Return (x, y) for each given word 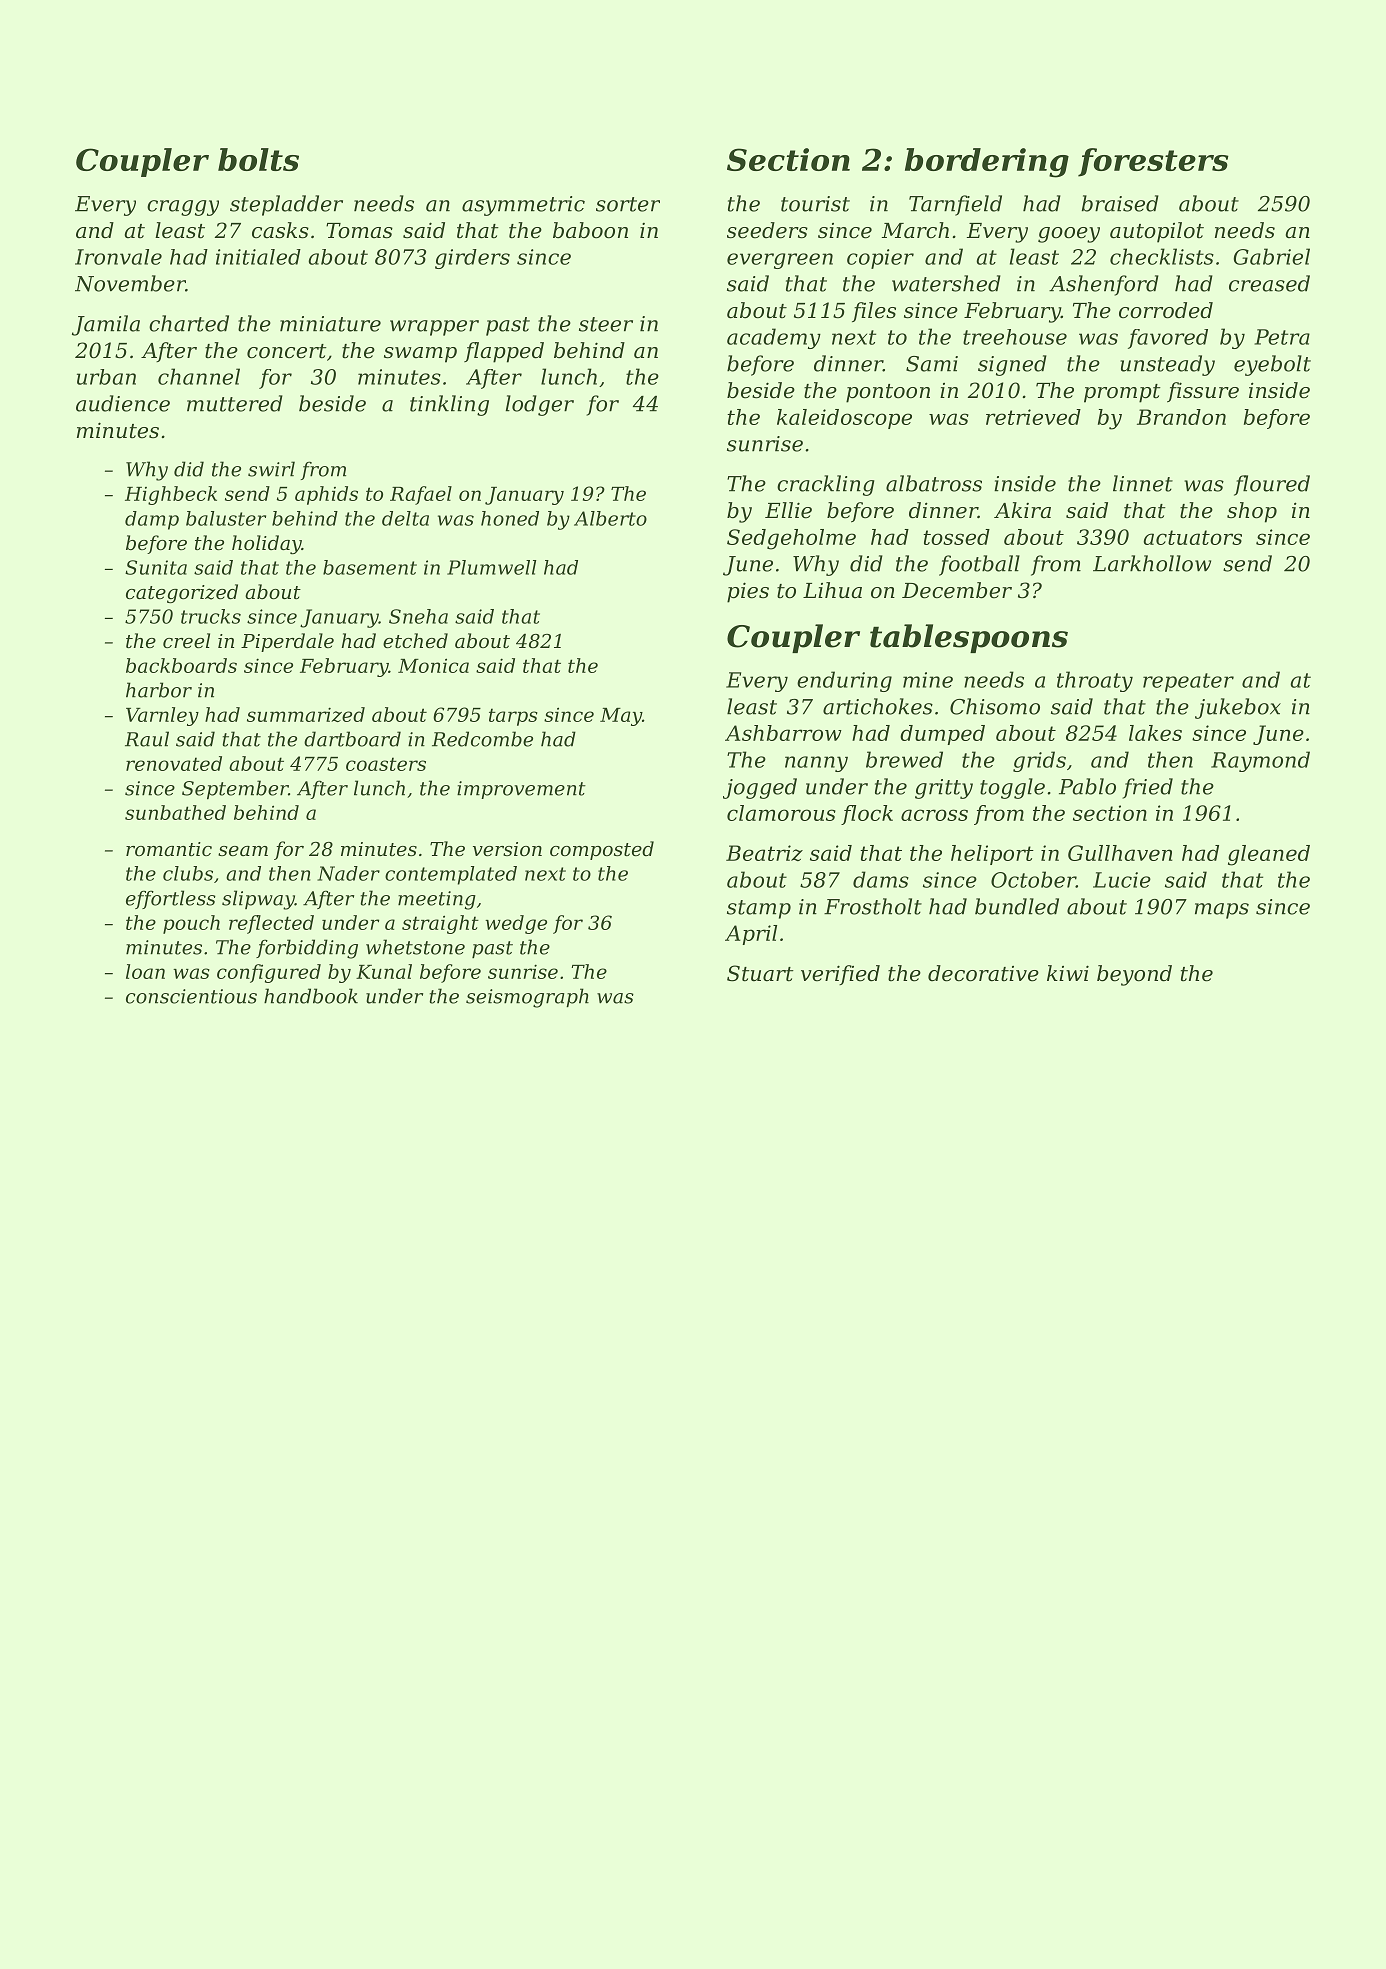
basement (370, 567)
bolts (258, 159)
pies (748, 592)
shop (1252, 512)
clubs (188, 873)
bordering (987, 163)
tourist (815, 204)
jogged (760, 788)
